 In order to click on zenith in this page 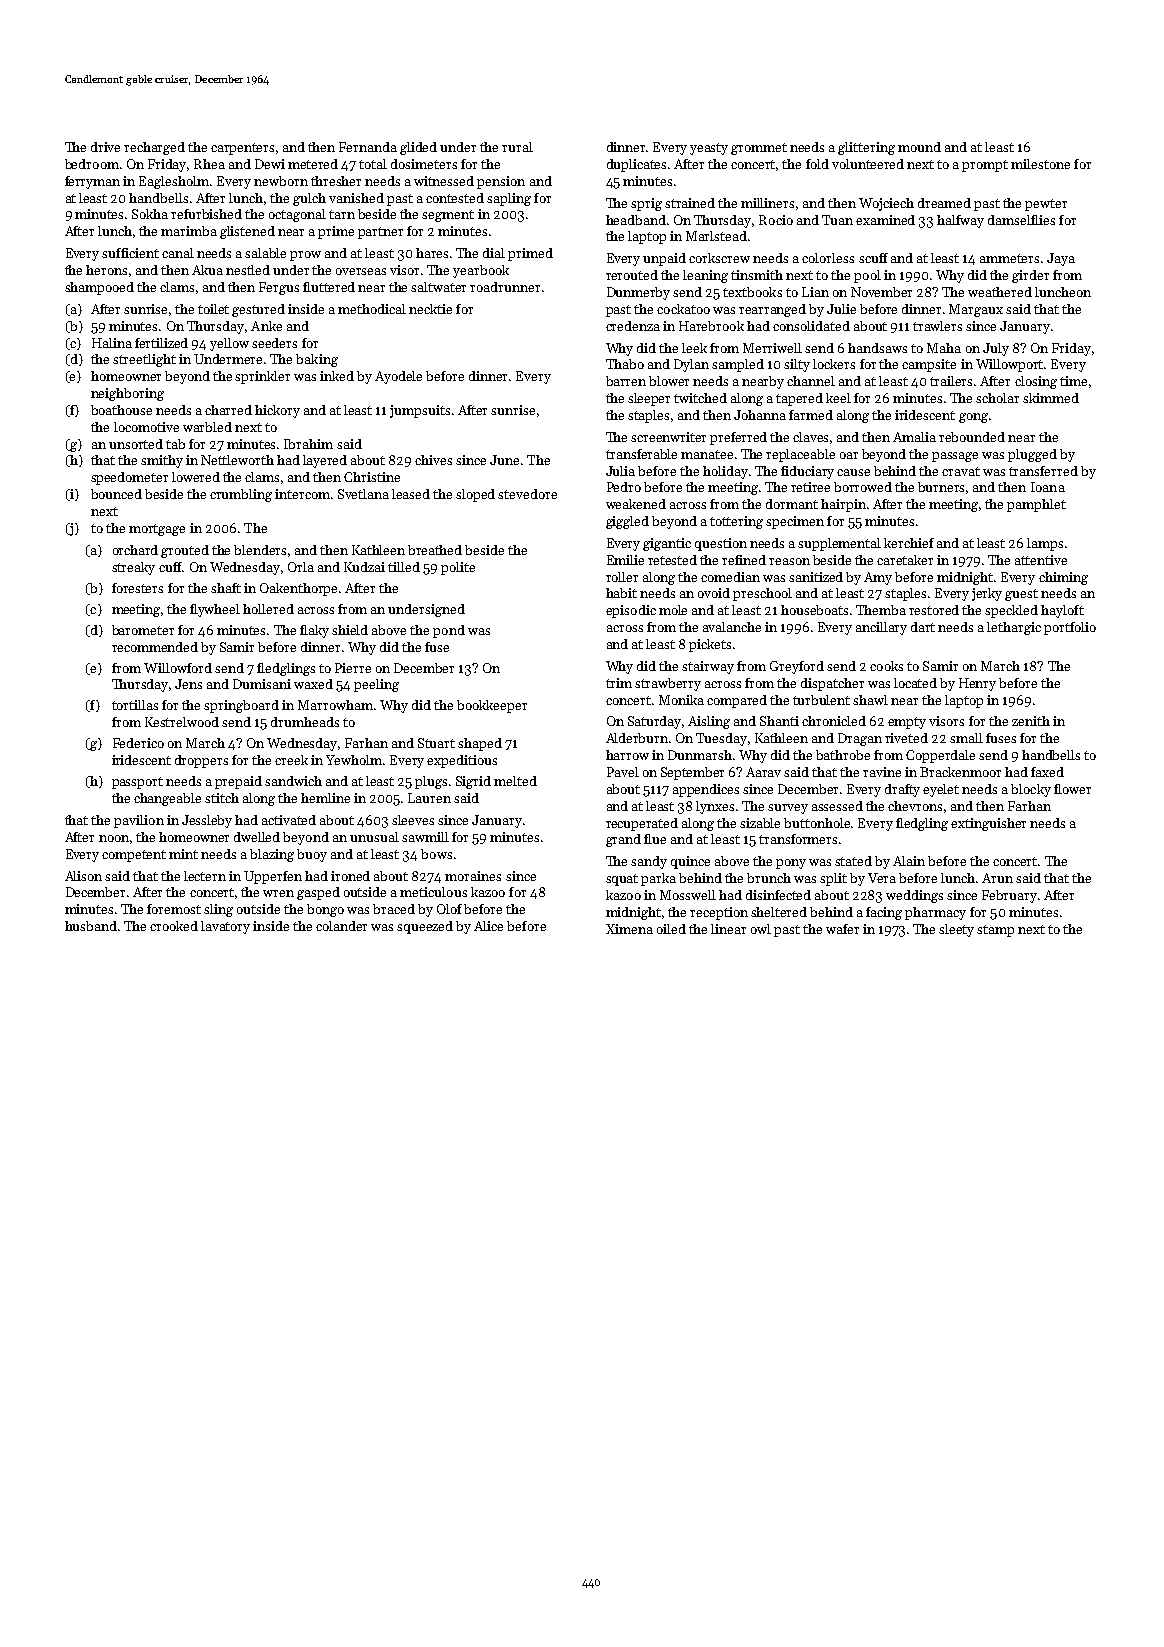, I will do `click(1031, 721)`.
